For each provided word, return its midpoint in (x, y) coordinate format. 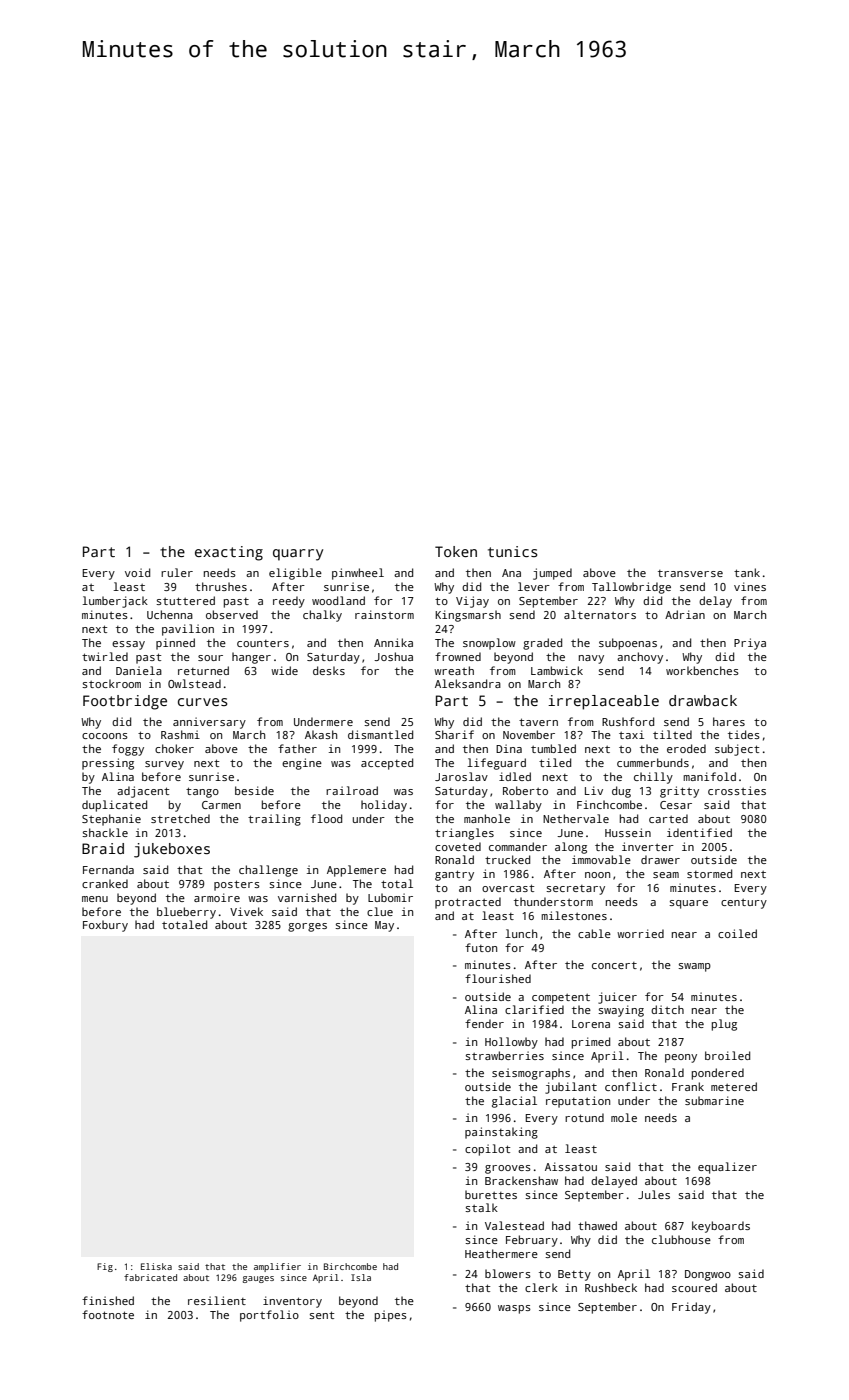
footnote (108, 1314)
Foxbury (105, 926)
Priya (750, 644)
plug (724, 1025)
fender (484, 1023)
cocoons (105, 736)
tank (747, 572)
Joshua (393, 656)
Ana (511, 573)
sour (210, 658)
